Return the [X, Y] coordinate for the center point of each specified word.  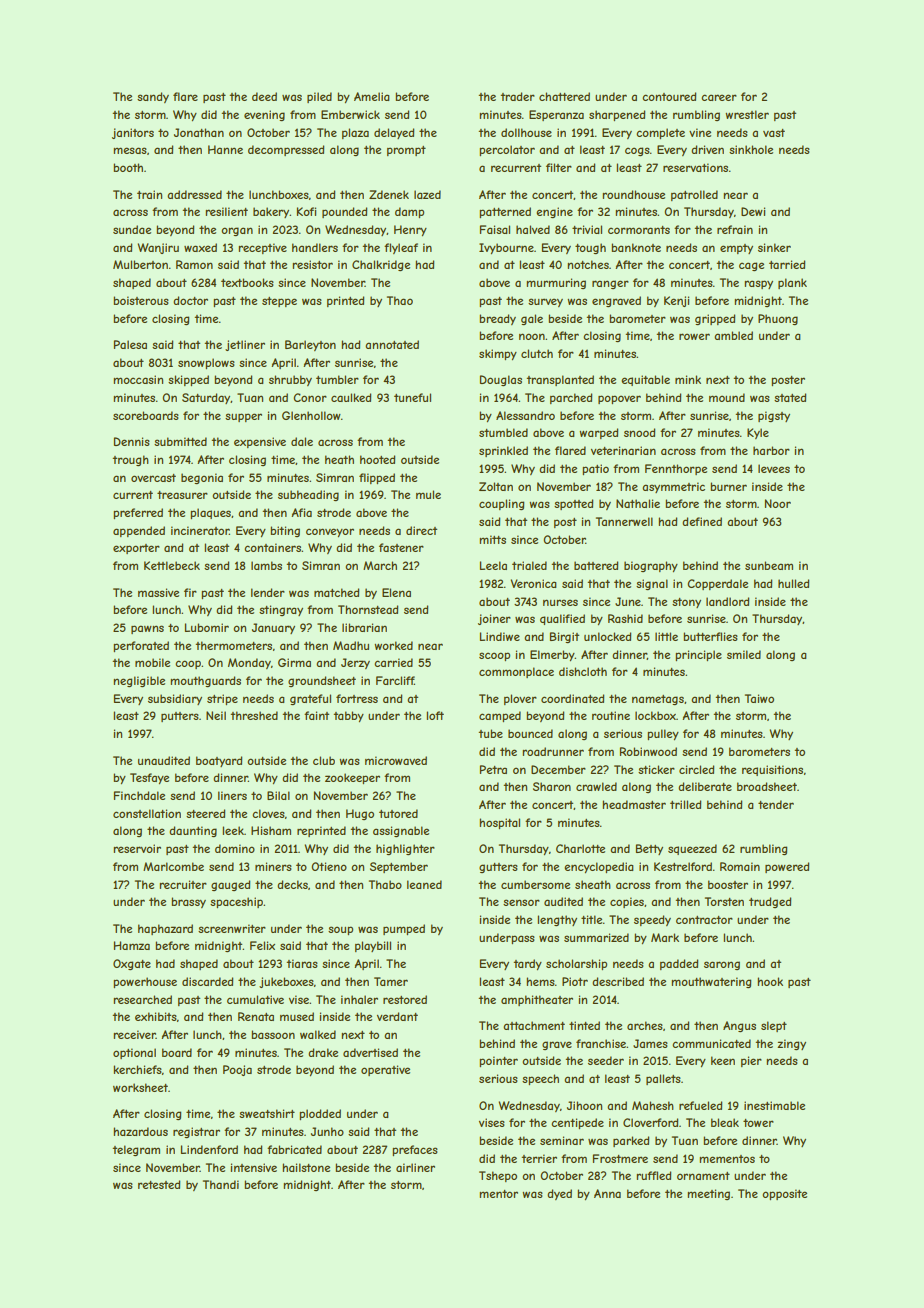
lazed [427, 194]
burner [728, 486]
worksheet [140, 1087]
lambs [266, 565]
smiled [744, 654]
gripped [715, 319]
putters [180, 717]
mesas [130, 150]
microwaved [396, 760]
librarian [364, 627]
